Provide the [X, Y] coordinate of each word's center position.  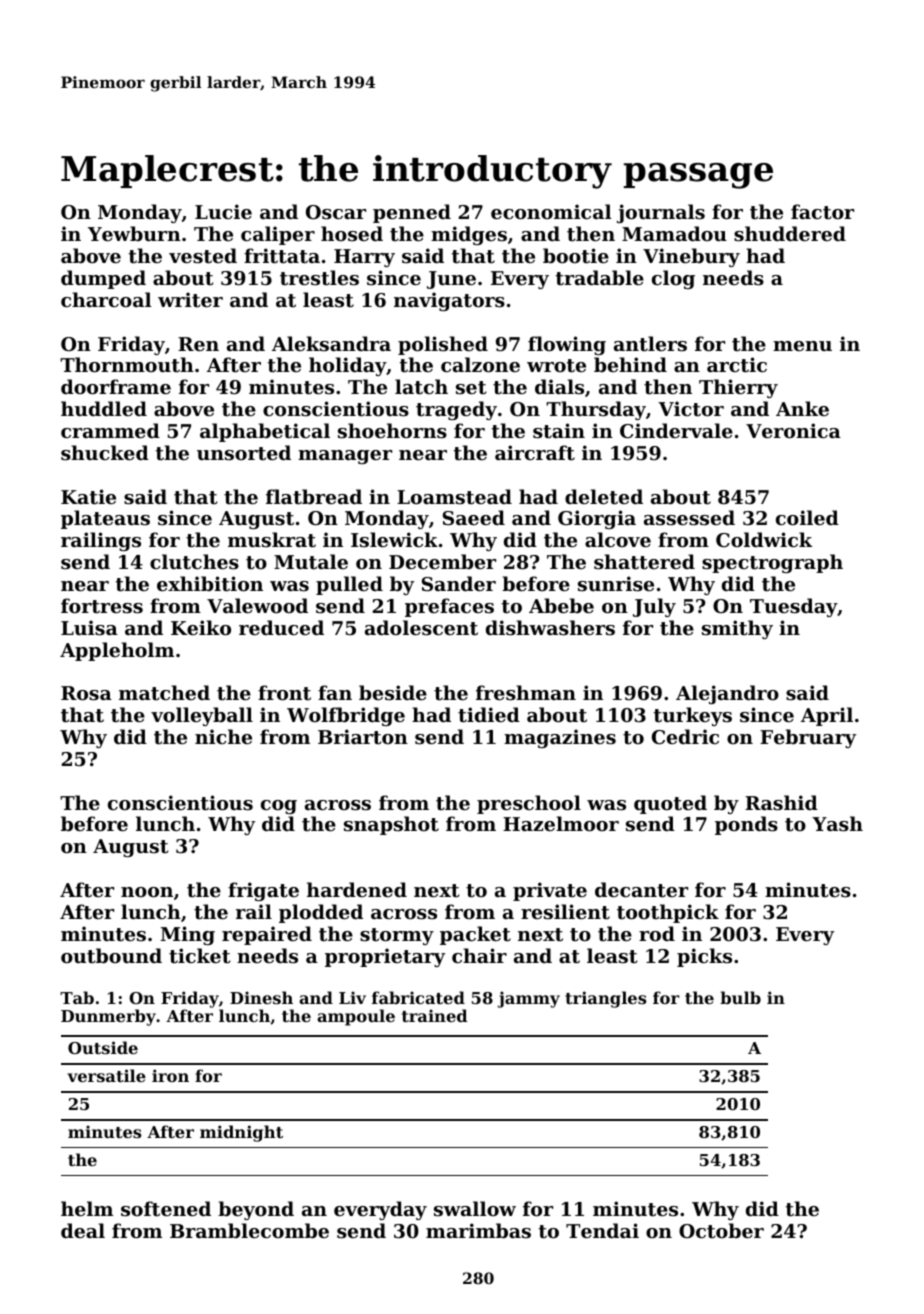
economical [551, 211]
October [721, 1230]
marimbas [478, 1230]
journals [661, 213]
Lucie [223, 211]
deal [83, 1230]
